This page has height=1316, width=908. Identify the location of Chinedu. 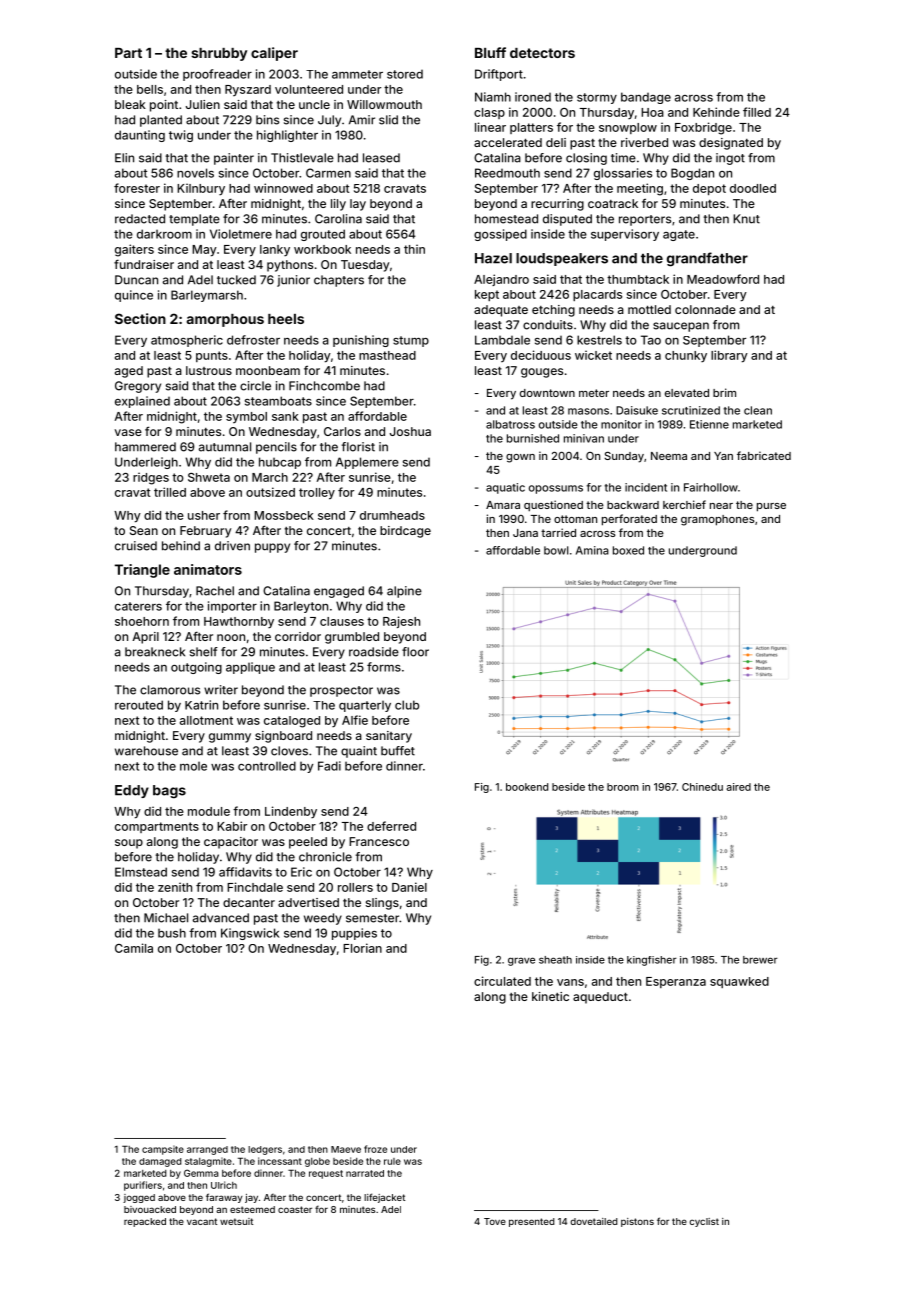
(702, 787).
